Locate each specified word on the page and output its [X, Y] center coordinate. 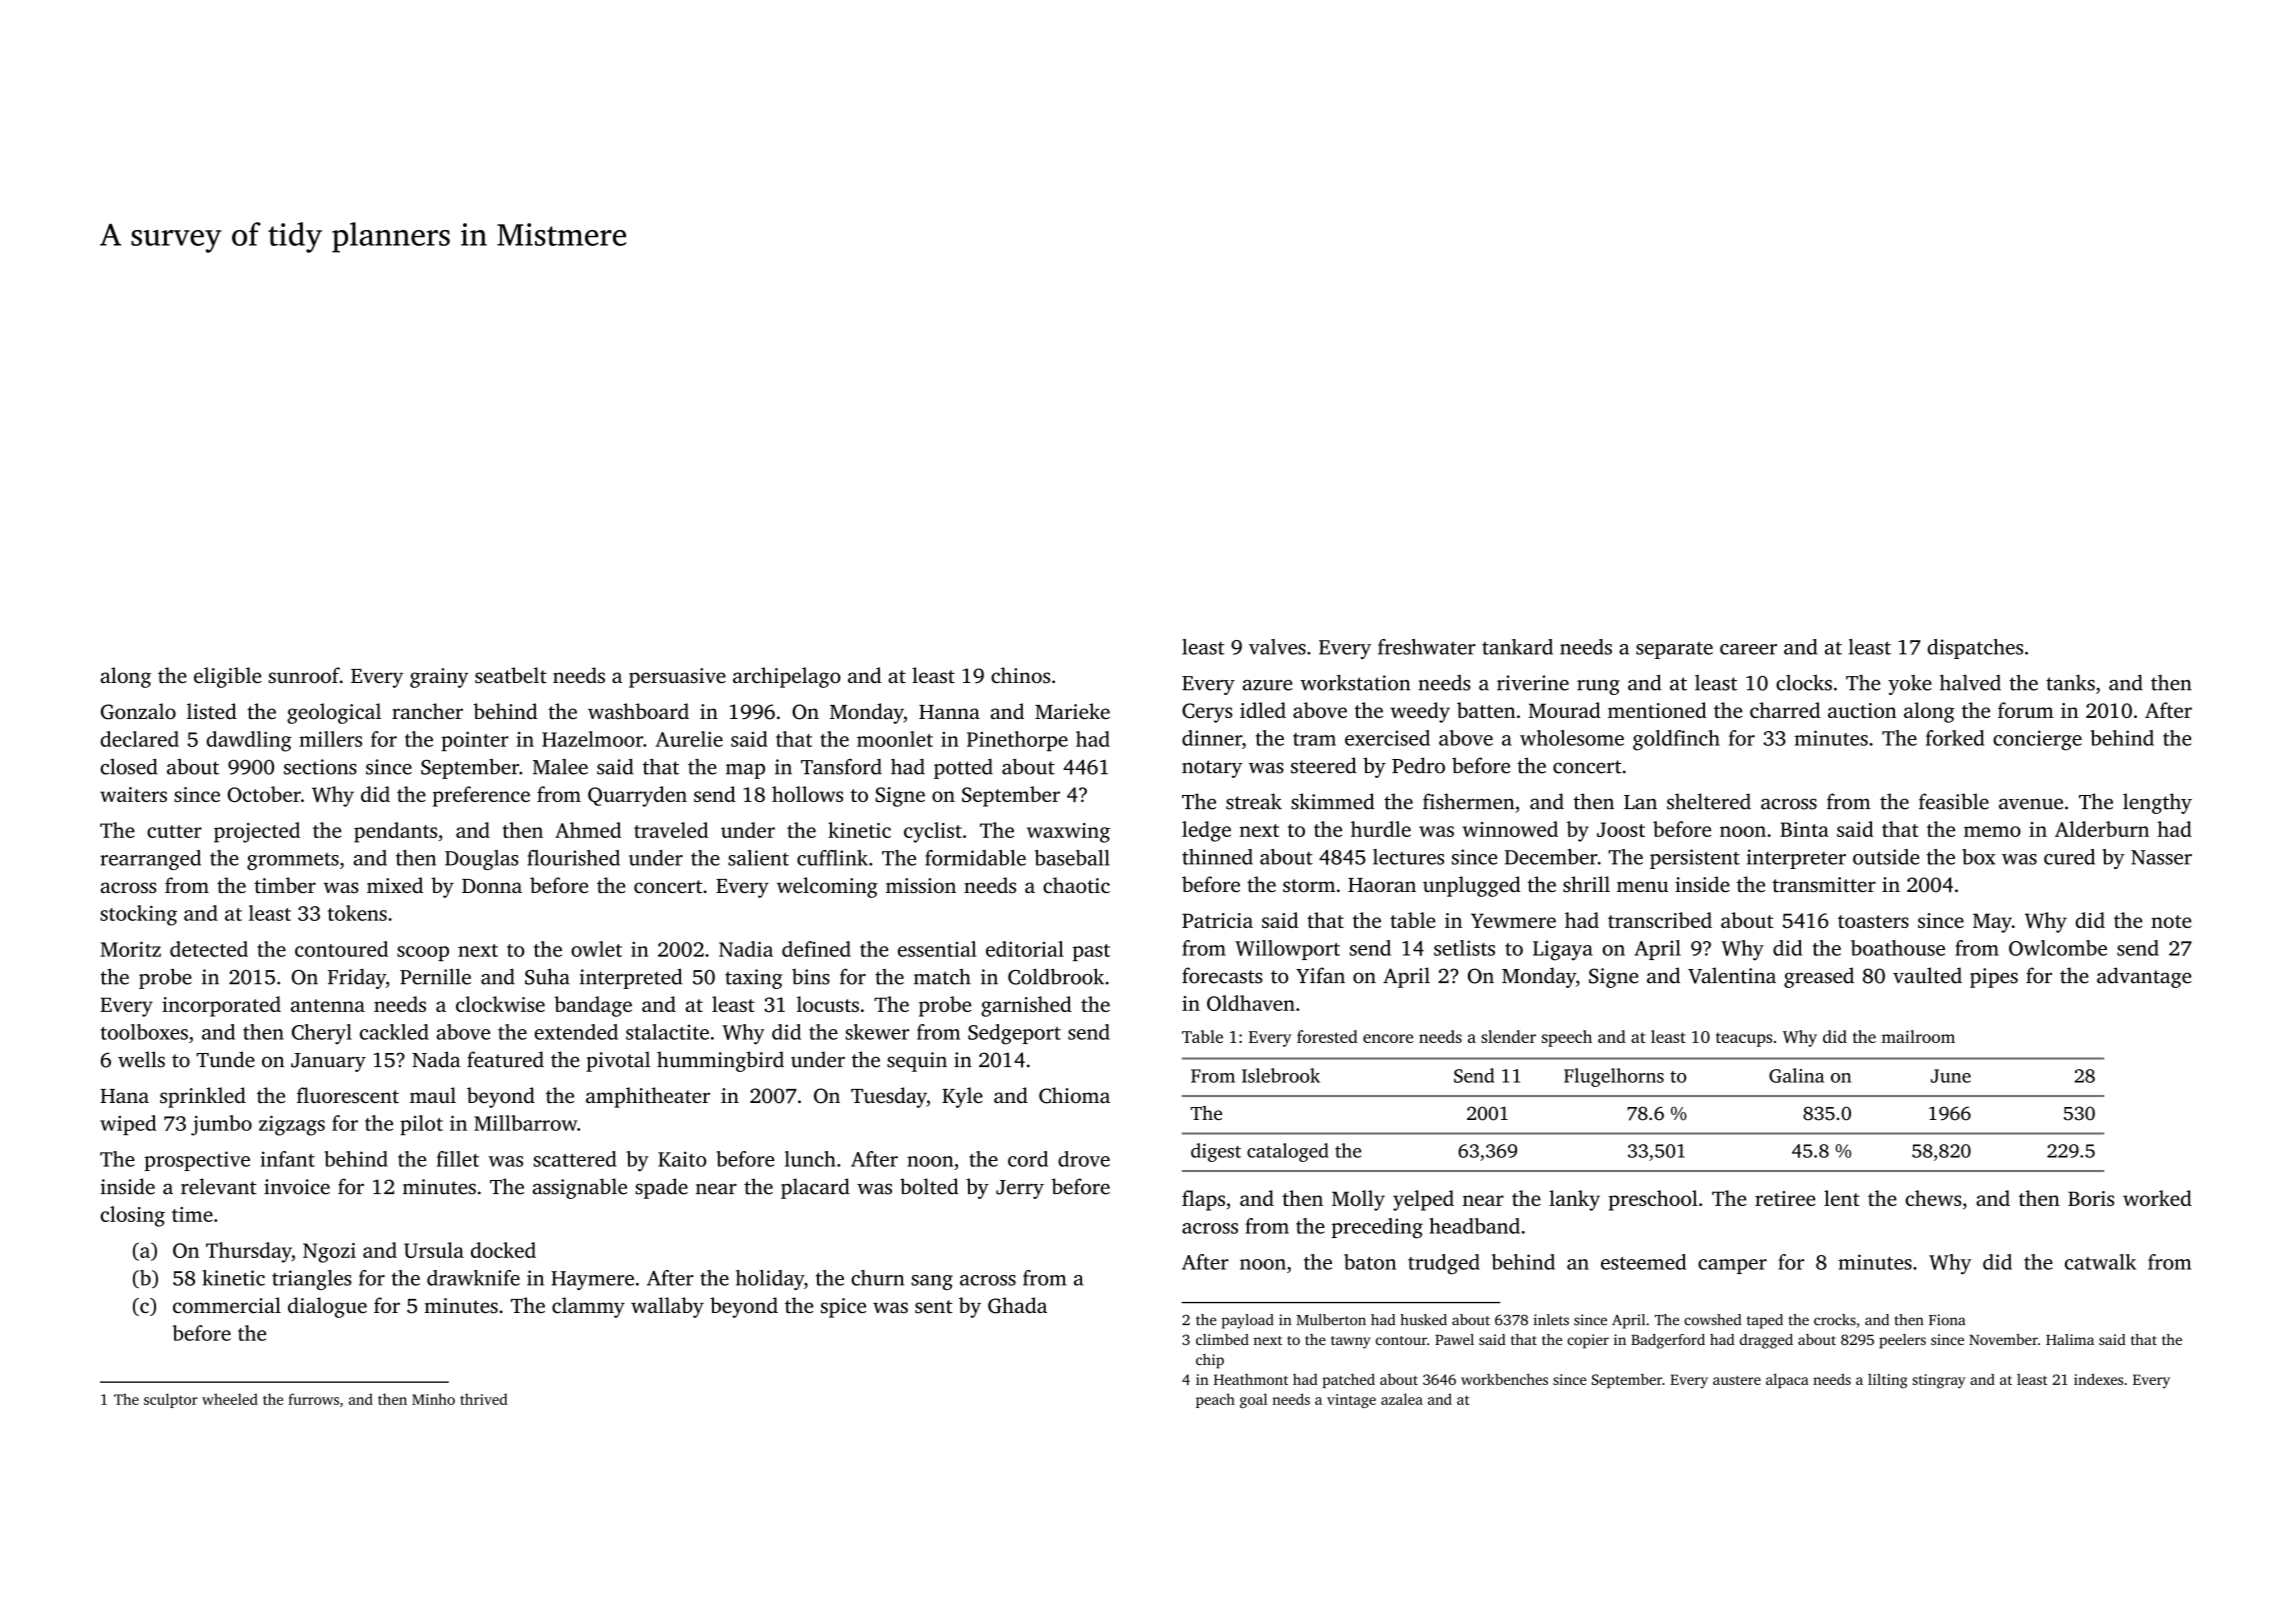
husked [1423, 1320]
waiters [133, 794]
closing [132, 1216]
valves [1277, 647]
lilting [1888, 1381]
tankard [1517, 647]
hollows [807, 794]
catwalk [2100, 1262]
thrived [484, 1399]
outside [1886, 857]
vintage [1351, 1401]
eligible [227, 677]
